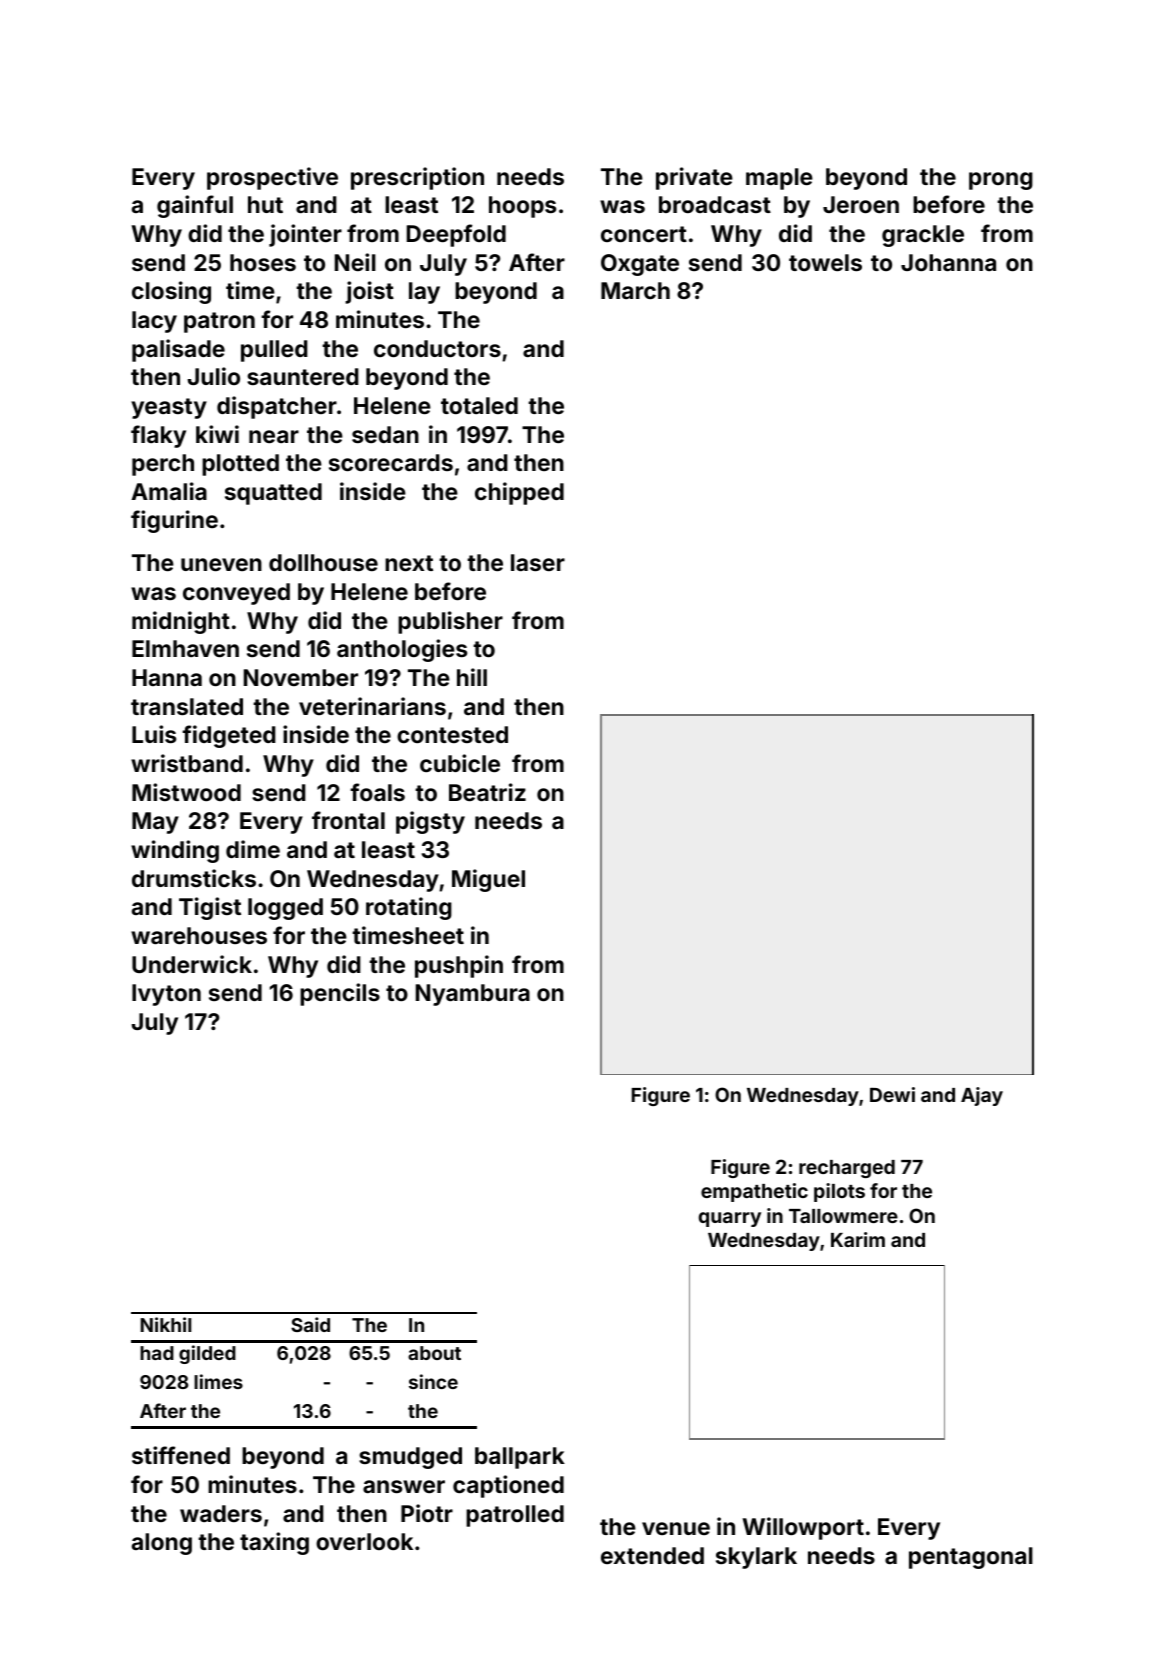 This screenshot has width=1165, height=1654. I want to click on warehouses, so click(199, 935).
